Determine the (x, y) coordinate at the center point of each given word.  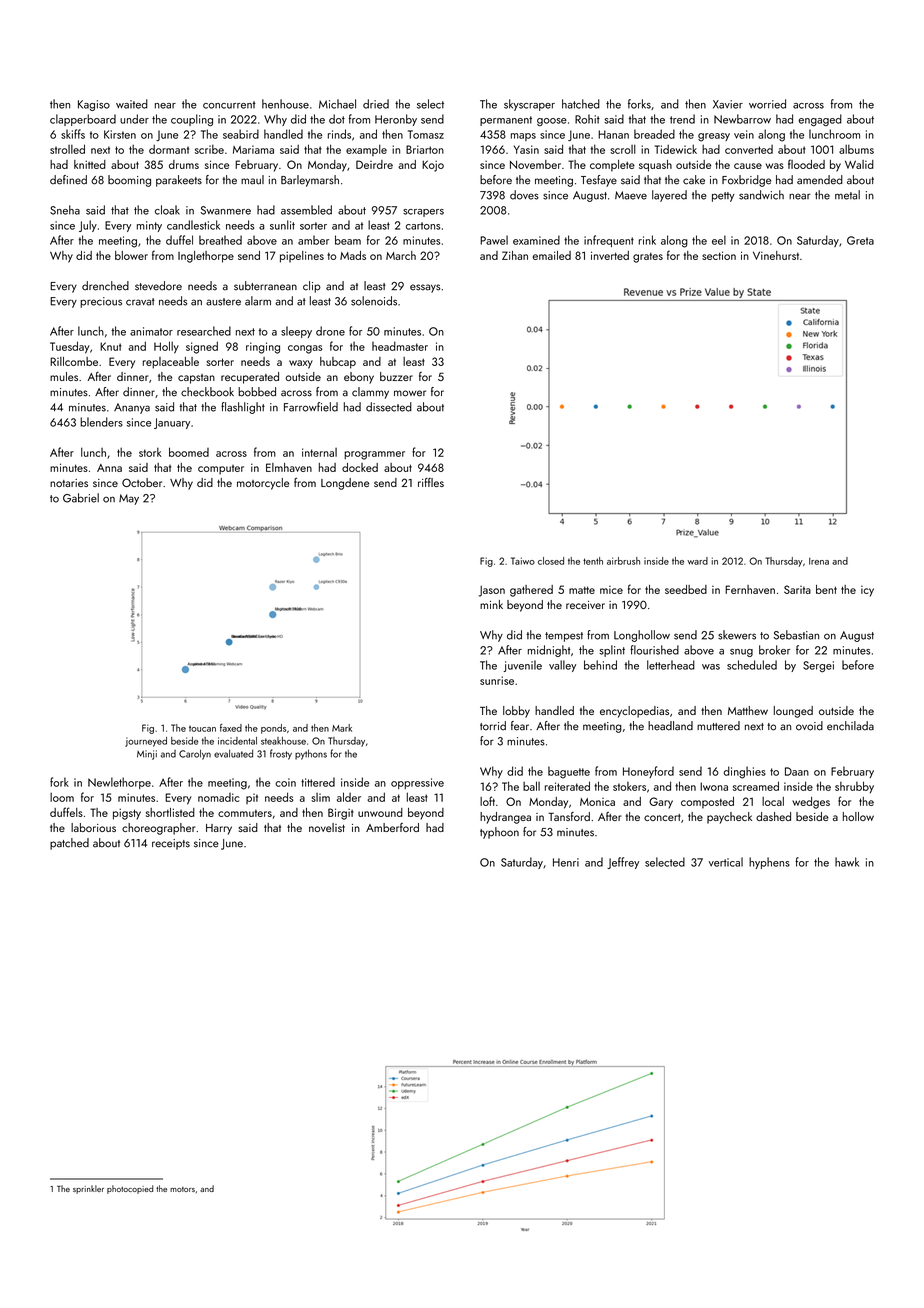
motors (182, 1189)
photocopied (130, 1189)
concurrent (229, 105)
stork (150, 452)
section (719, 255)
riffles (431, 482)
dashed (773, 816)
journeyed (146, 742)
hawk (847, 862)
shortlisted (170, 812)
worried (767, 104)
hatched (581, 104)
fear (520, 726)
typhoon (499, 833)
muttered (718, 726)
